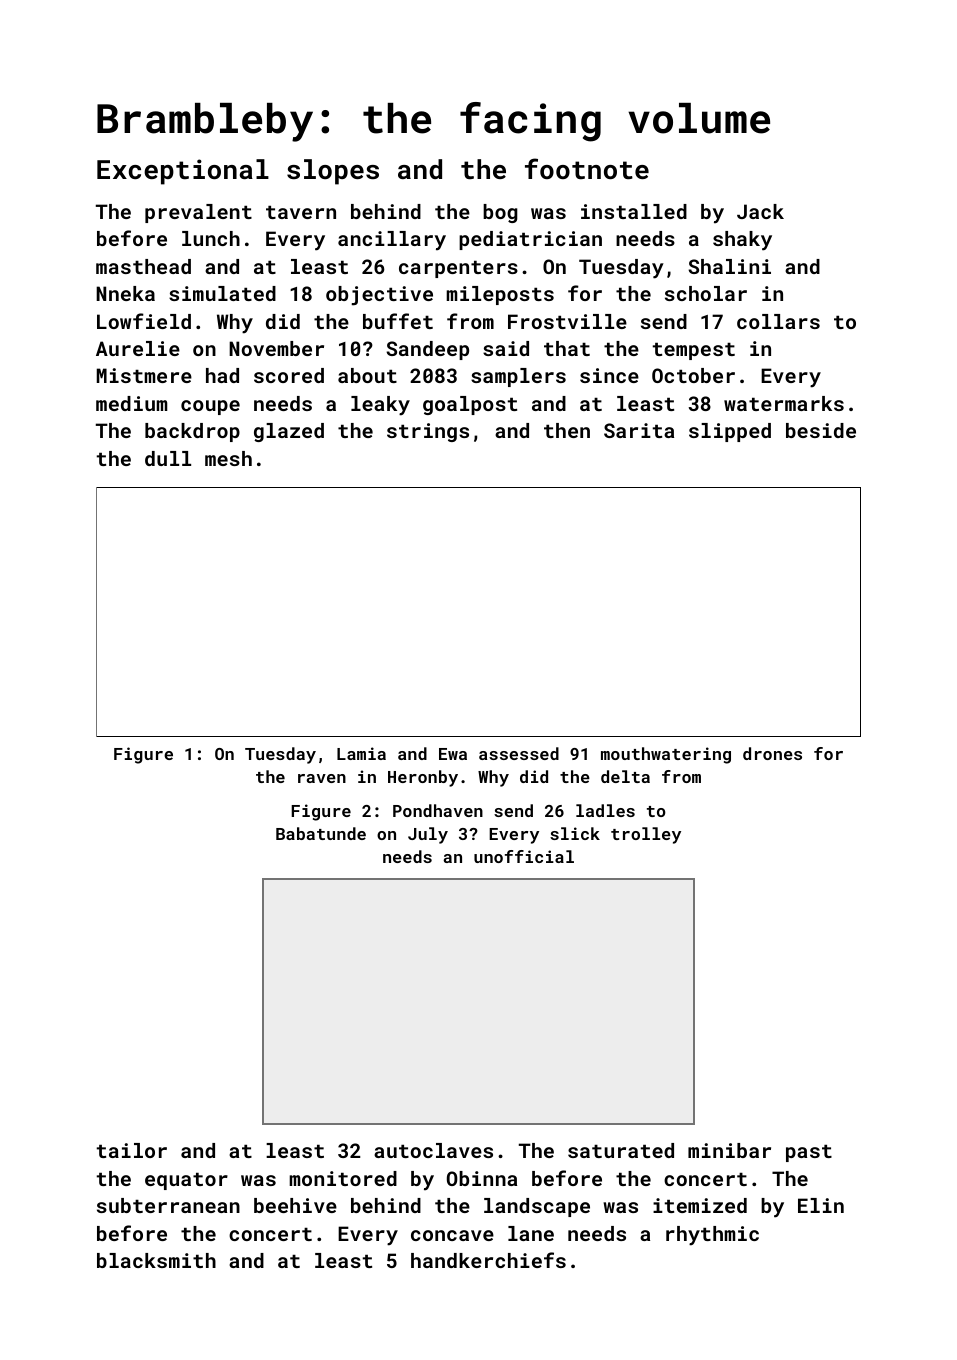  I want to click on drones, so click(772, 753).
